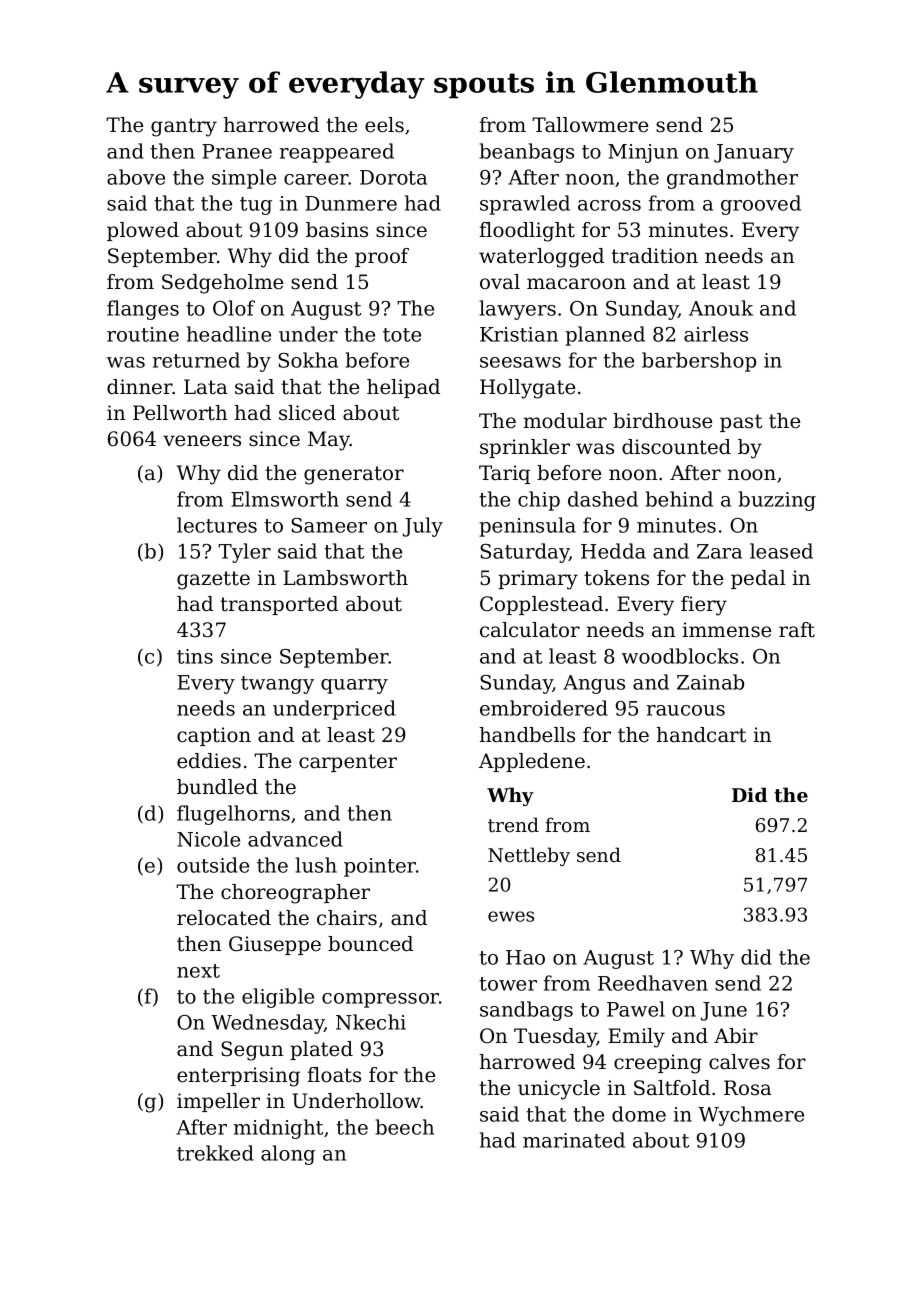 Image resolution: width=924 pixels, height=1311 pixels. What do you see at coordinates (256, 206) in the document?
I see `tug` at bounding box center [256, 206].
